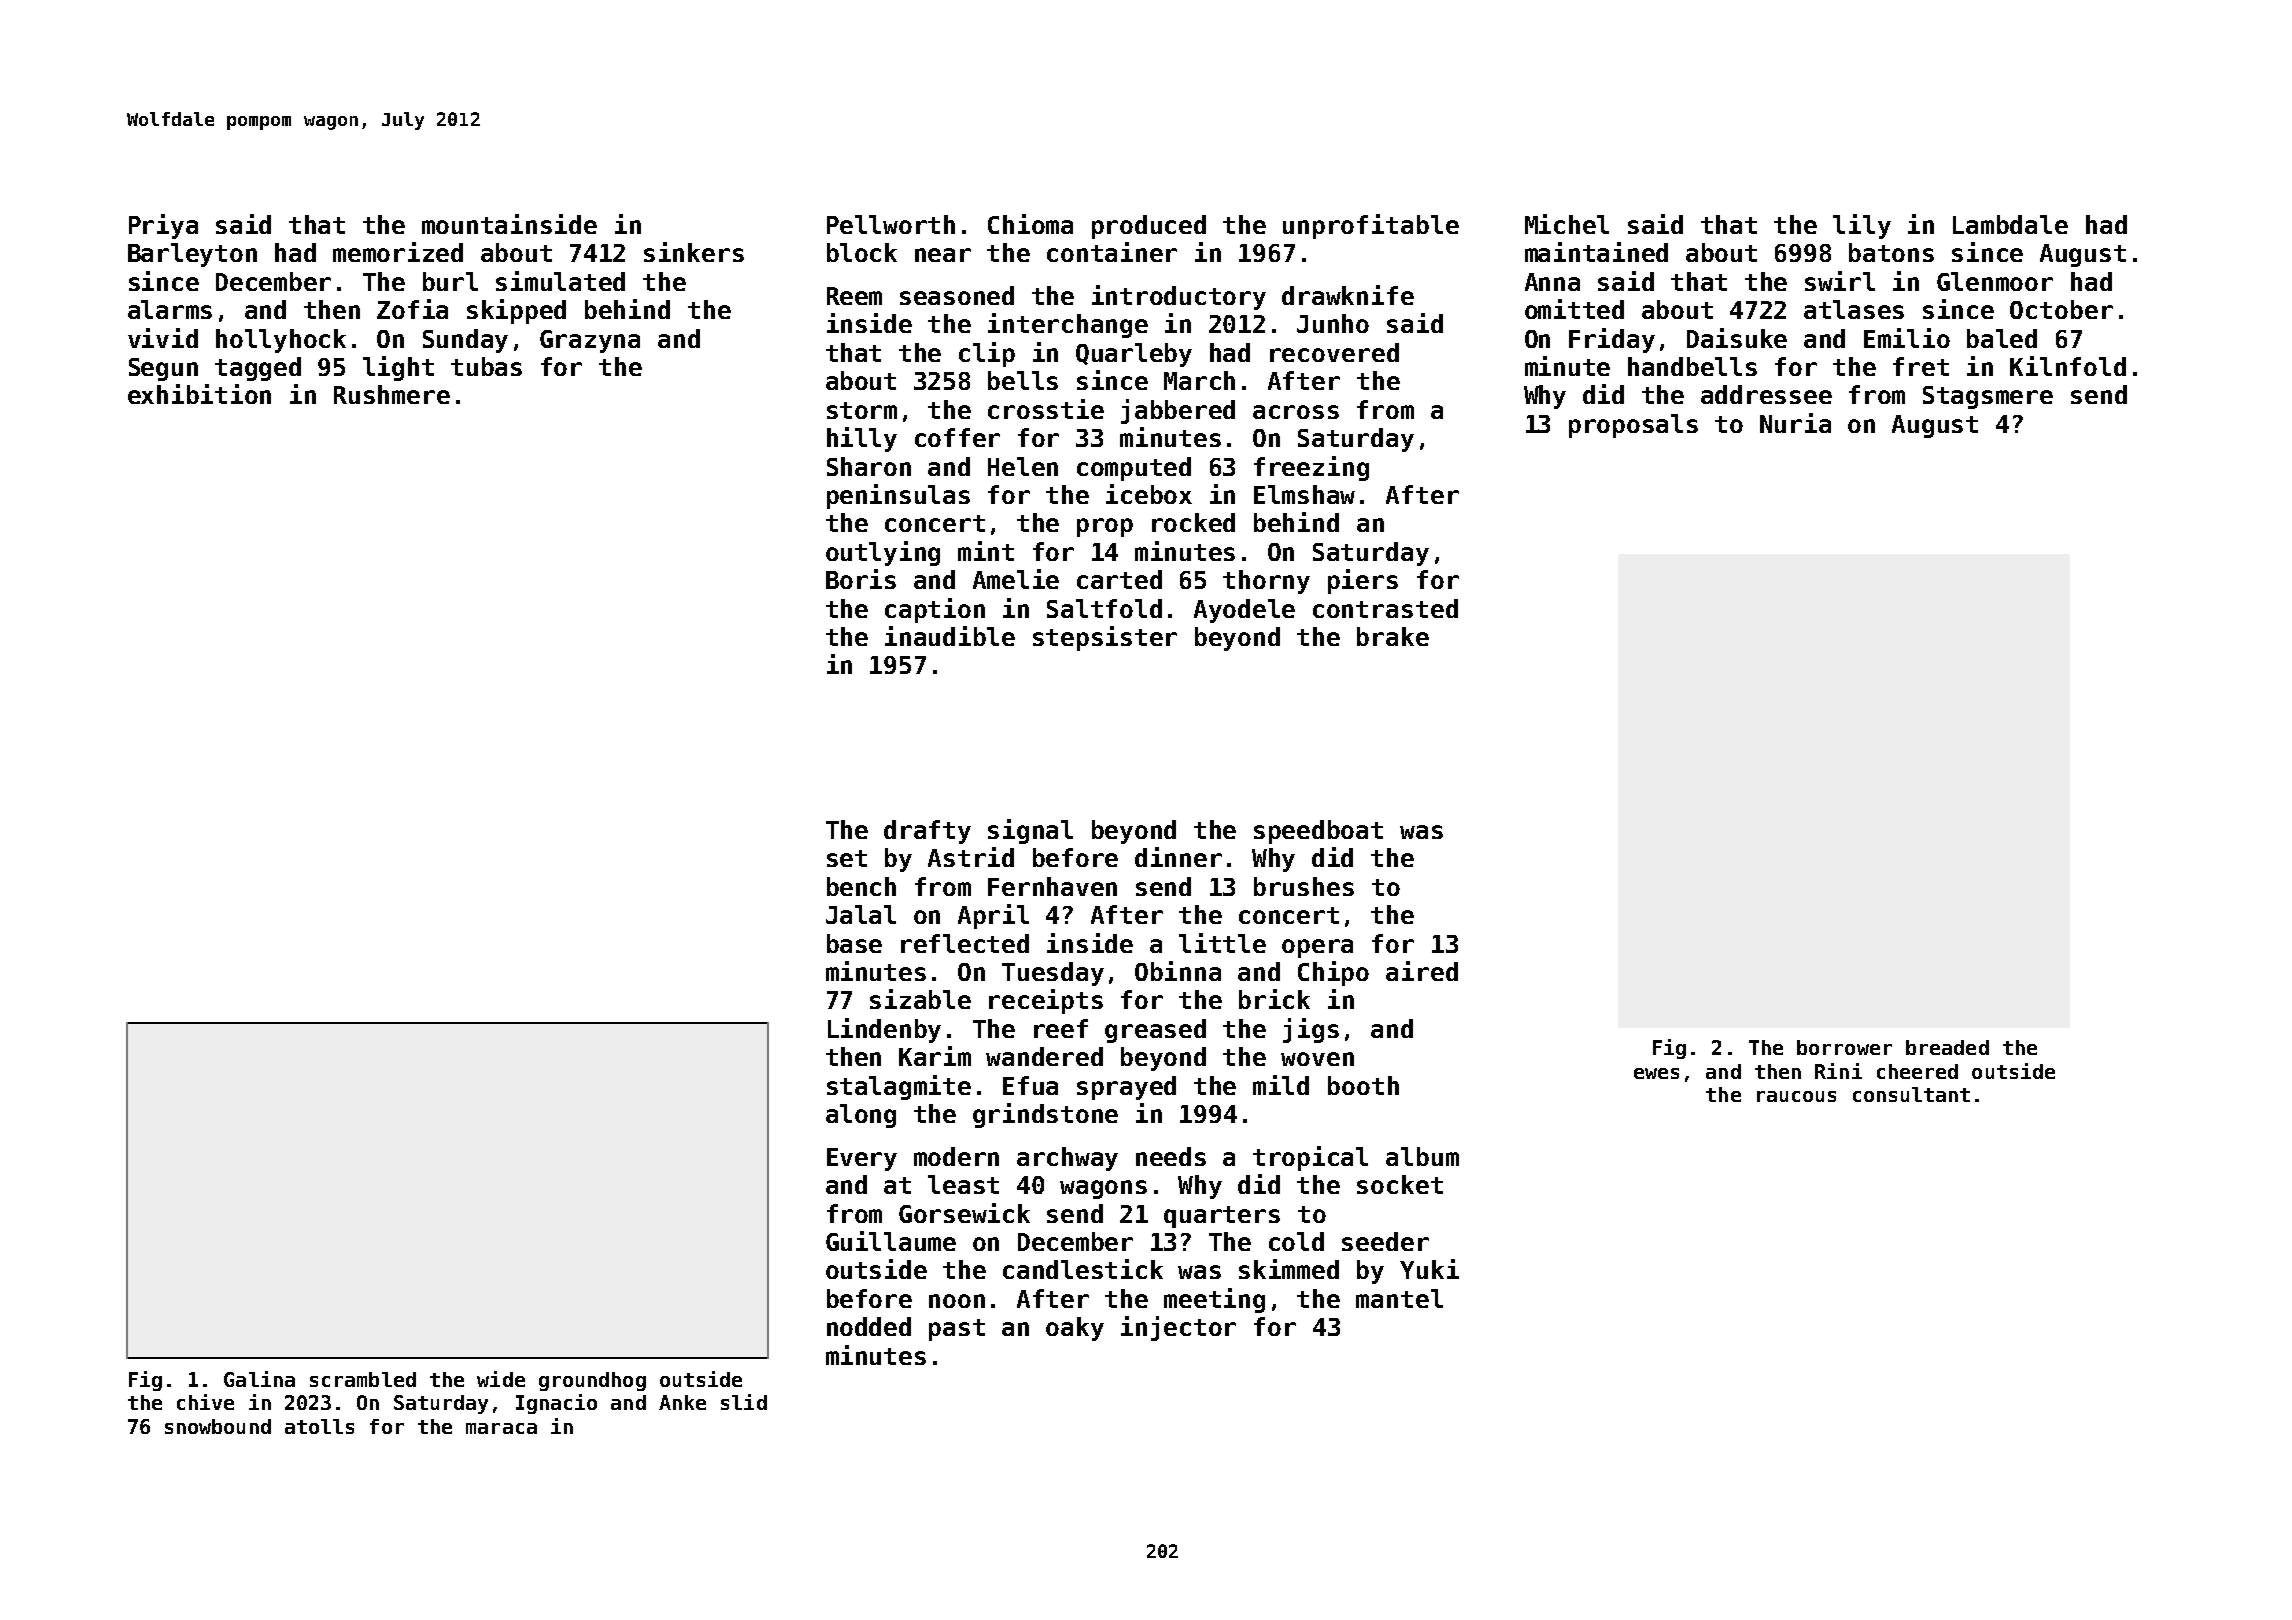 The image size is (2292, 1620). Describe the element at coordinates (1393, 636) in the screenshot. I see `brake` at that location.
